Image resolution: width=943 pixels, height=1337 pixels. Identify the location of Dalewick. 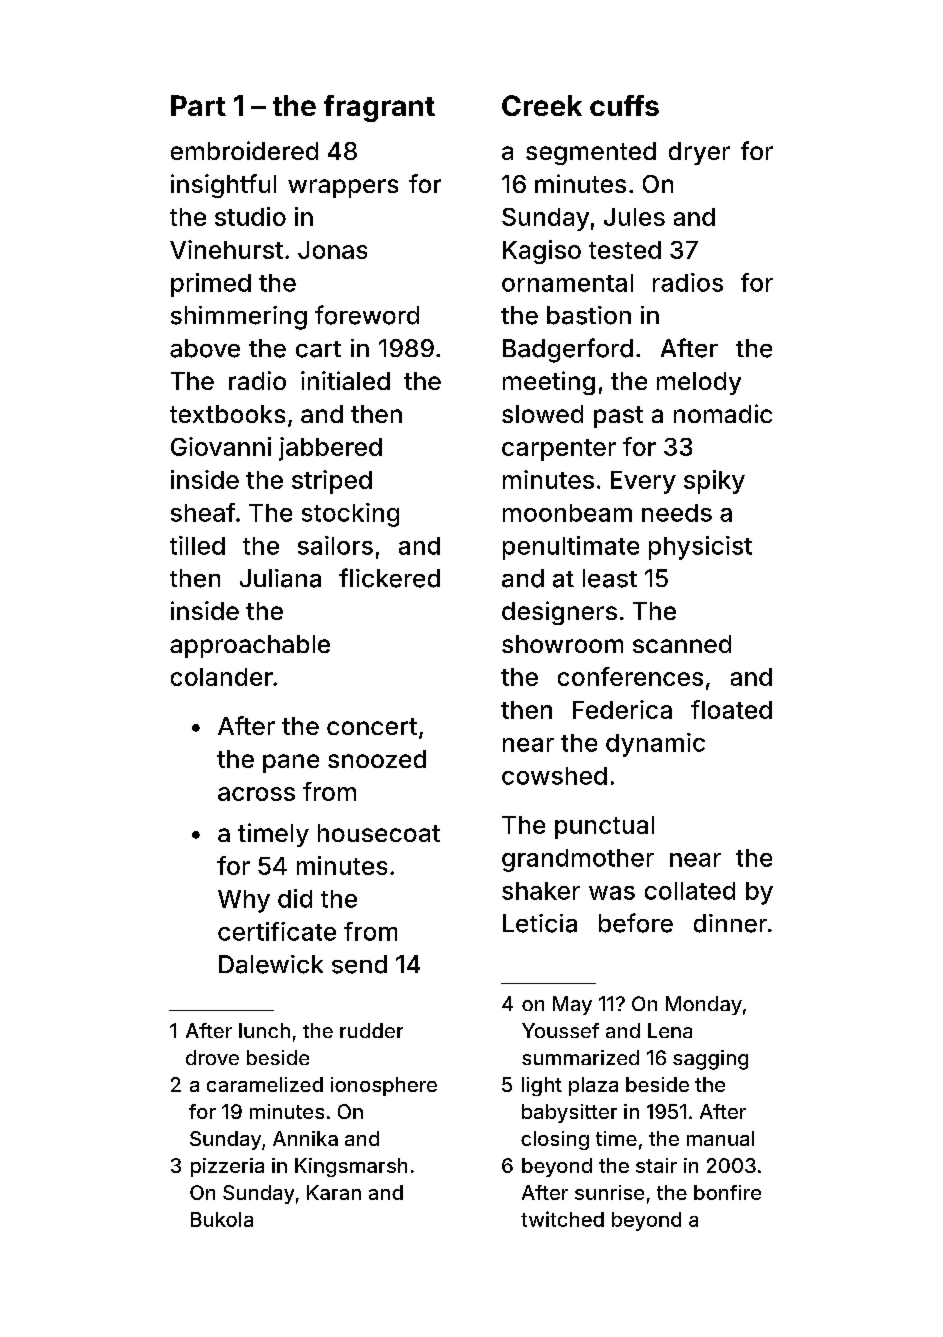
(271, 964).
